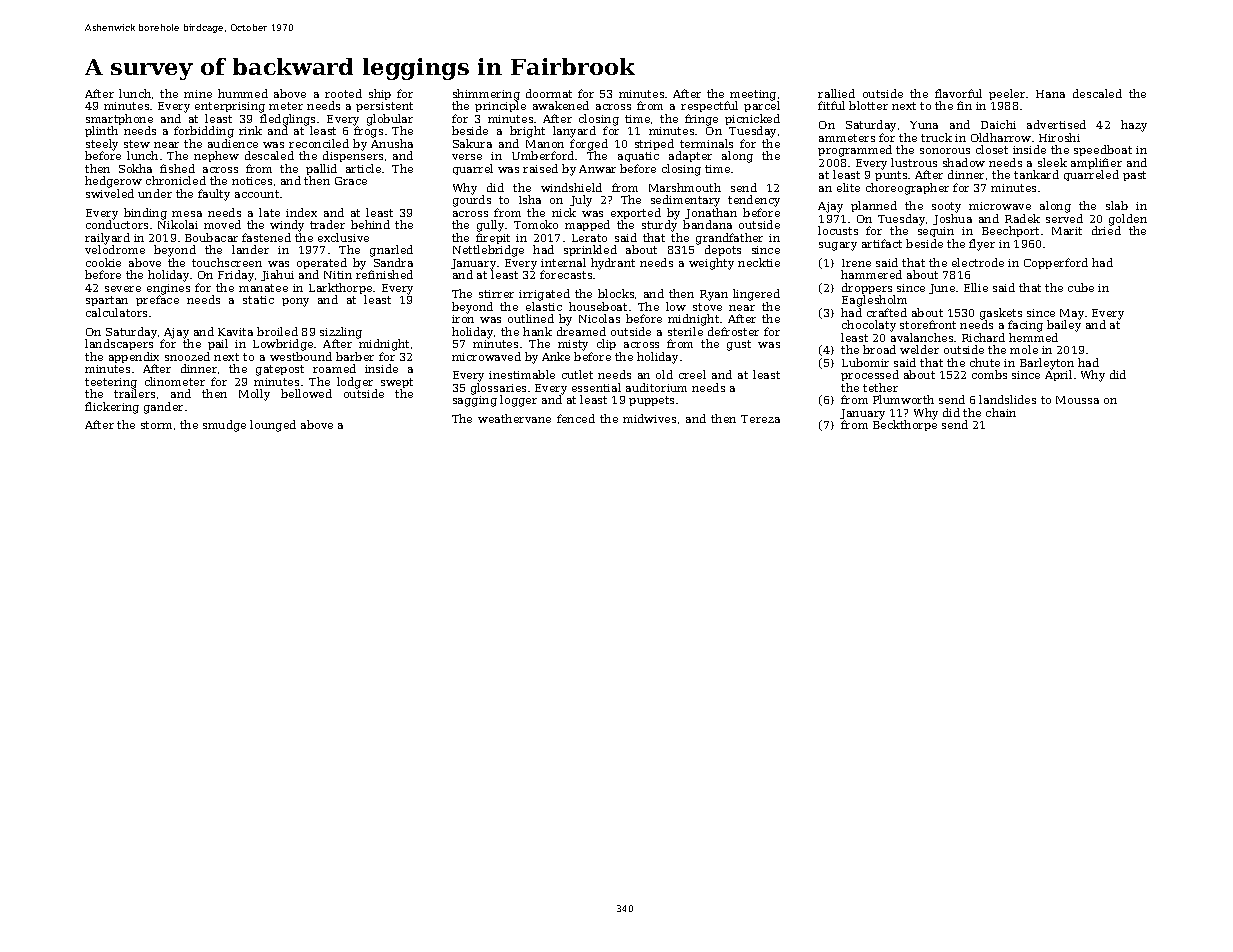 Image resolution: width=1233 pixels, height=952 pixels. What do you see at coordinates (1022, 218) in the image?
I see `Radek` at bounding box center [1022, 218].
